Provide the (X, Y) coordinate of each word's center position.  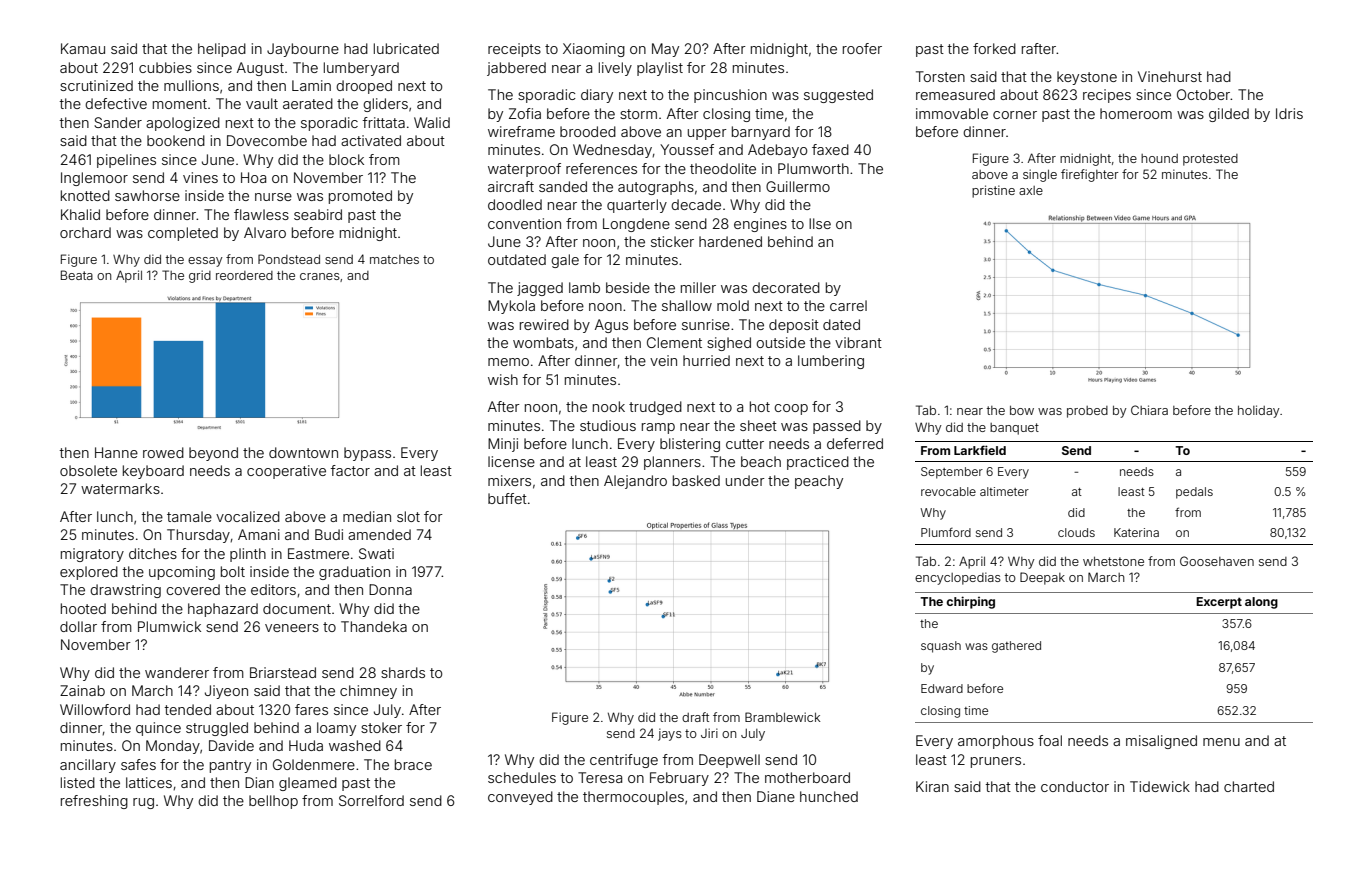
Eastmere (318, 553)
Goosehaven (1217, 561)
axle (1031, 190)
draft (695, 717)
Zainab (82, 690)
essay (205, 262)
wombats (543, 342)
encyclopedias (958, 578)
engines (760, 225)
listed (78, 782)
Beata (77, 275)
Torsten (940, 76)
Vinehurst (1170, 76)
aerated (308, 103)
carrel (848, 305)
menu (1221, 742)
